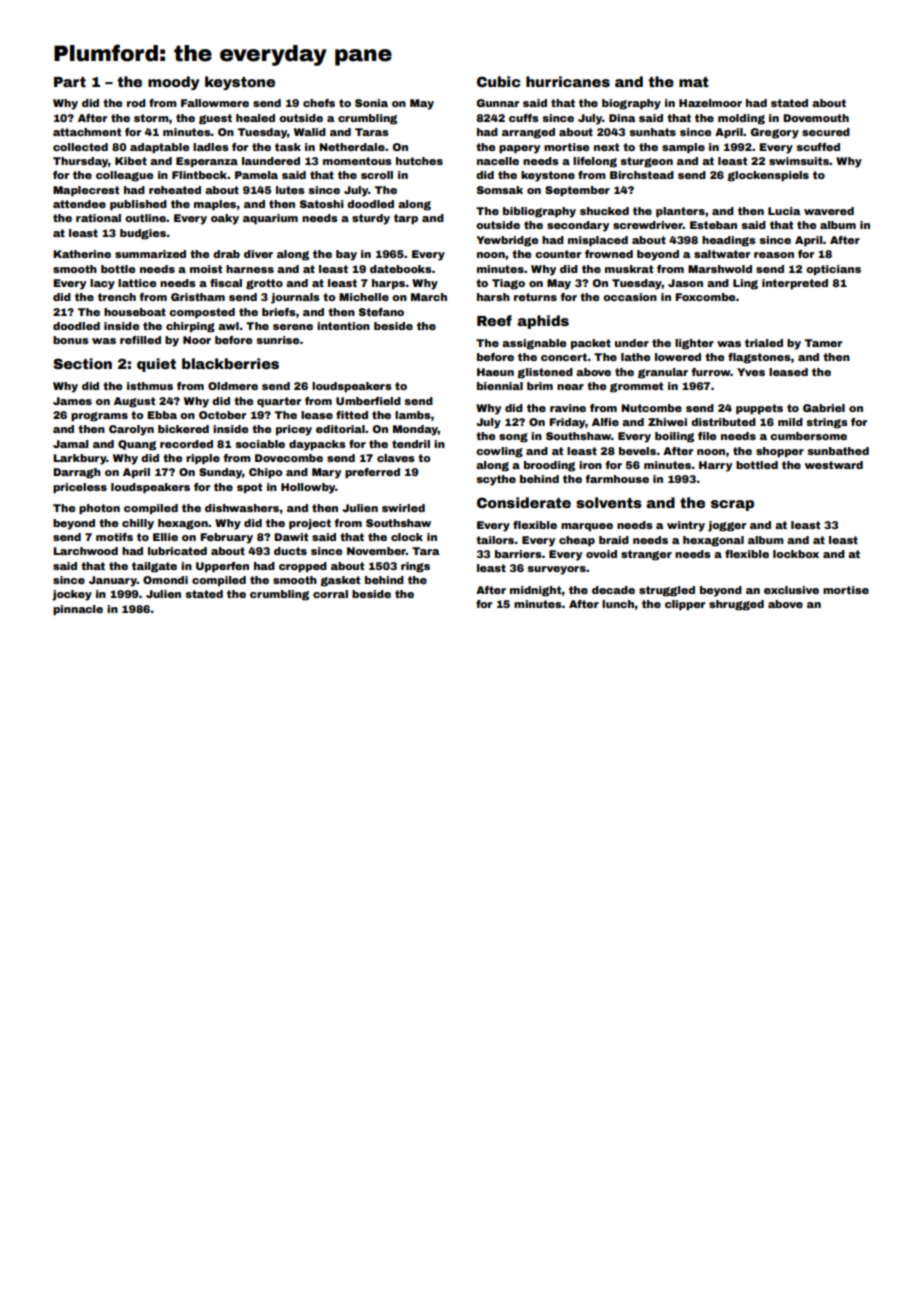 This document has height=1308, width=924. Describe the element at coordinates (135, 312) in the document. I see `houseboat` at that location.
